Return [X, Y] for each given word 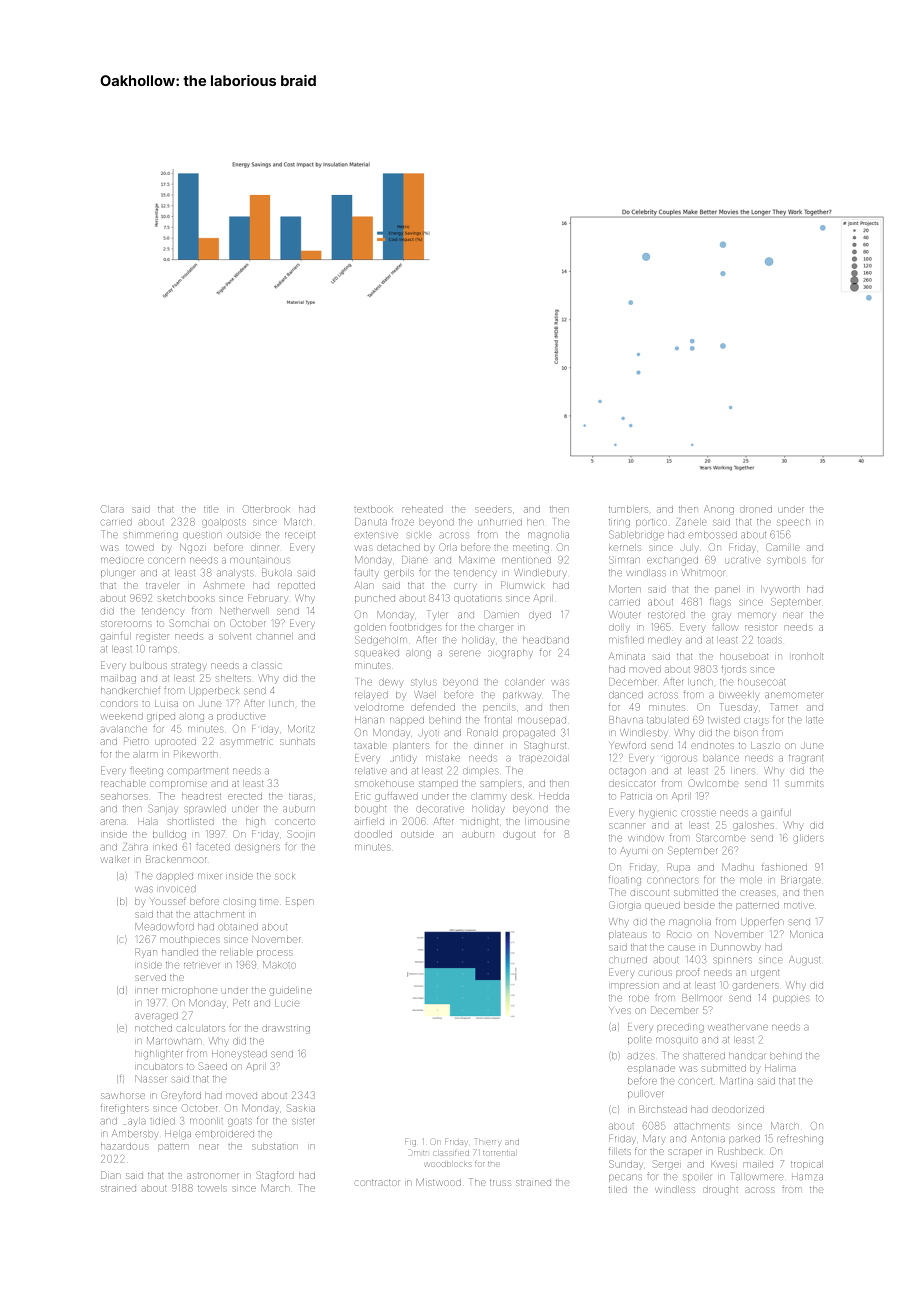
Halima [780, 1069]
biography [510, 654]
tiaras [300, 797]
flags [720, 602]
